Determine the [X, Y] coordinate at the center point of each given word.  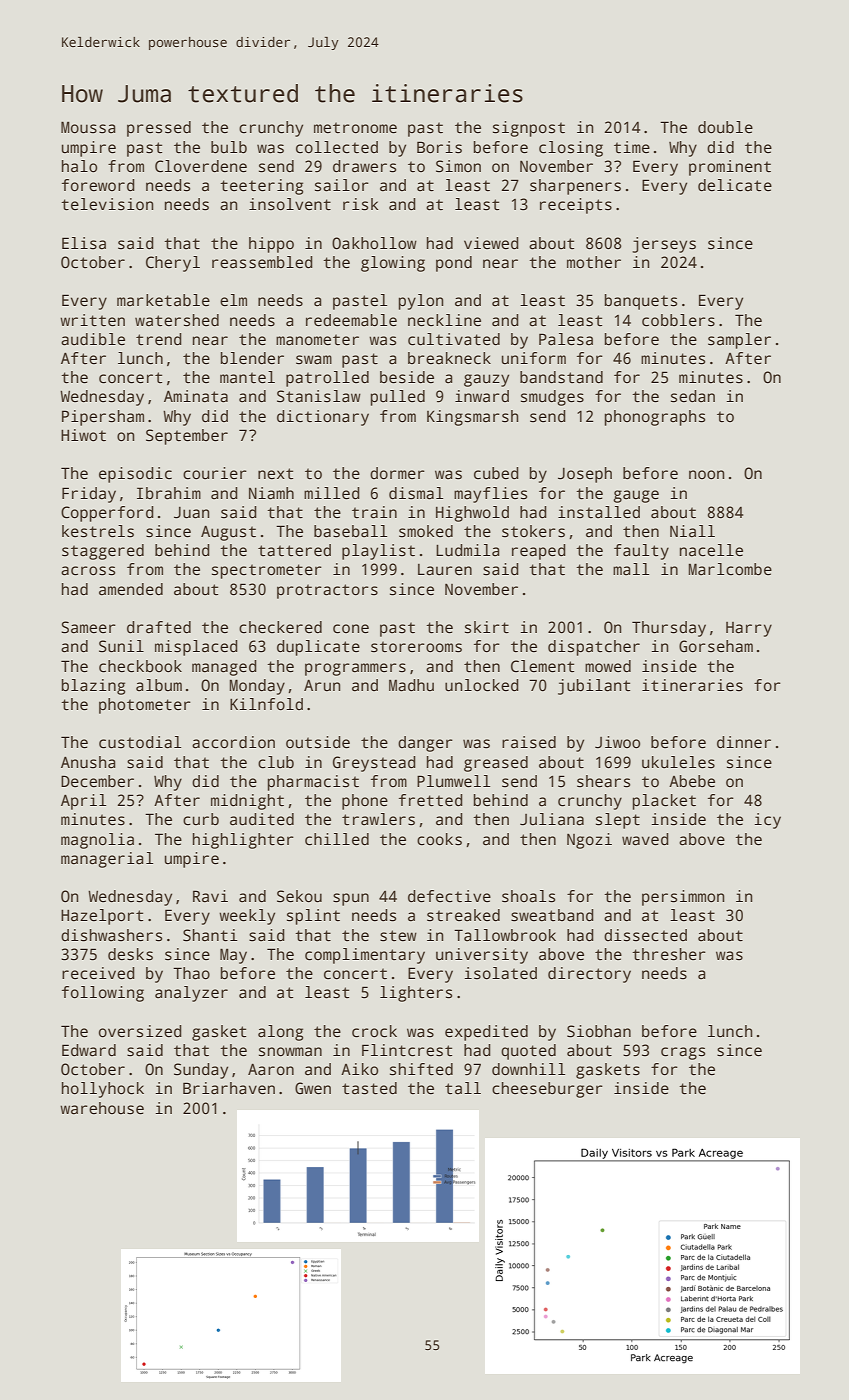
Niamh [271, 493]
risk [360, 204]
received [98, 973]
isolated [500, 973]
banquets [641, 302]
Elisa [84, 243]
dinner [744, 742]
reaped [539, 552]
